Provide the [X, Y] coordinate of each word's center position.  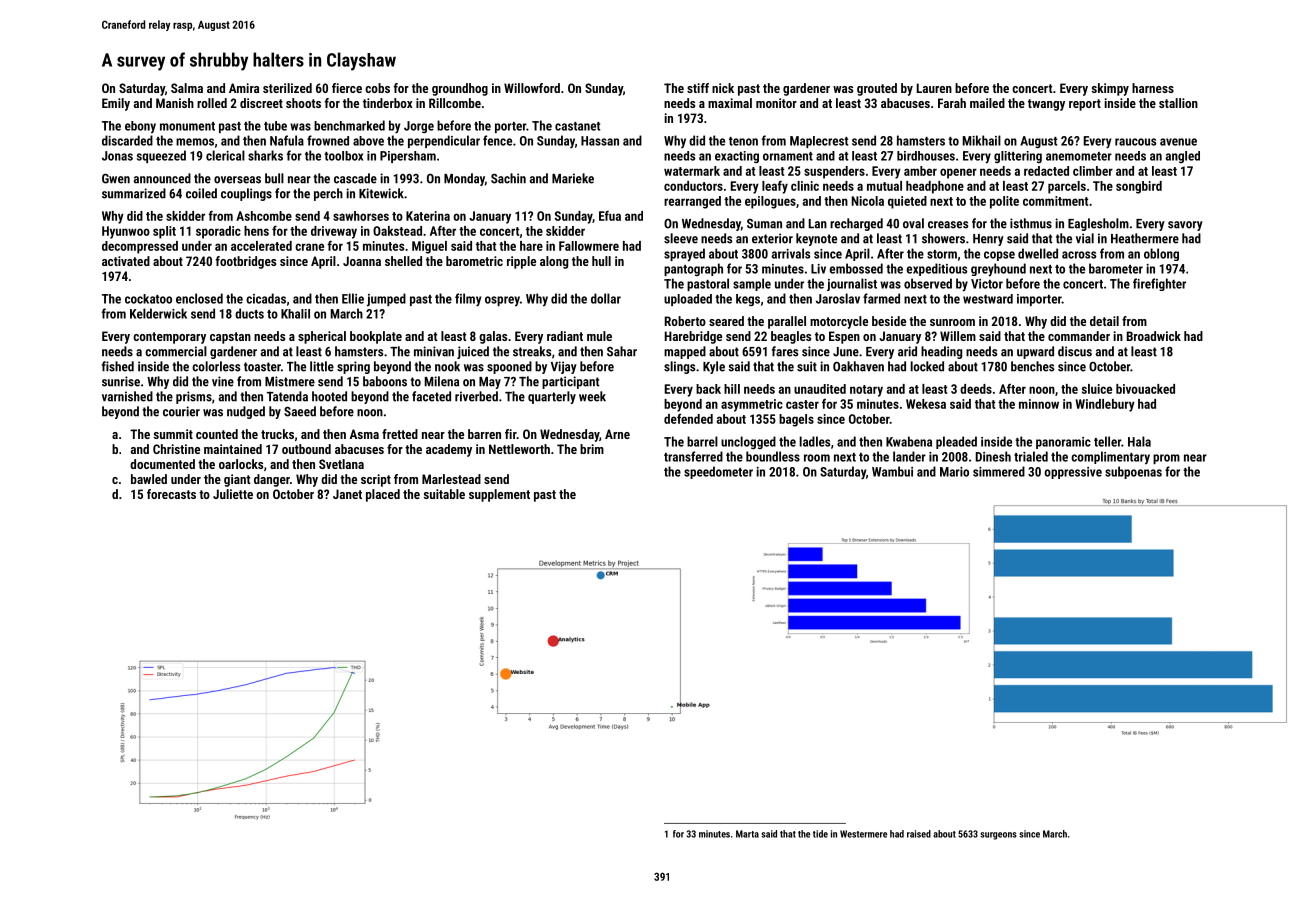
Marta [747, 834]
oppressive [1073, 473]
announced [162, 178]
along [554, 262]
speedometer [718, 472]
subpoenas [1133, 472]
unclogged [748, 442]
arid [907, 351]
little [322, 366]
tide [820, 834]
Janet [347, 494]
